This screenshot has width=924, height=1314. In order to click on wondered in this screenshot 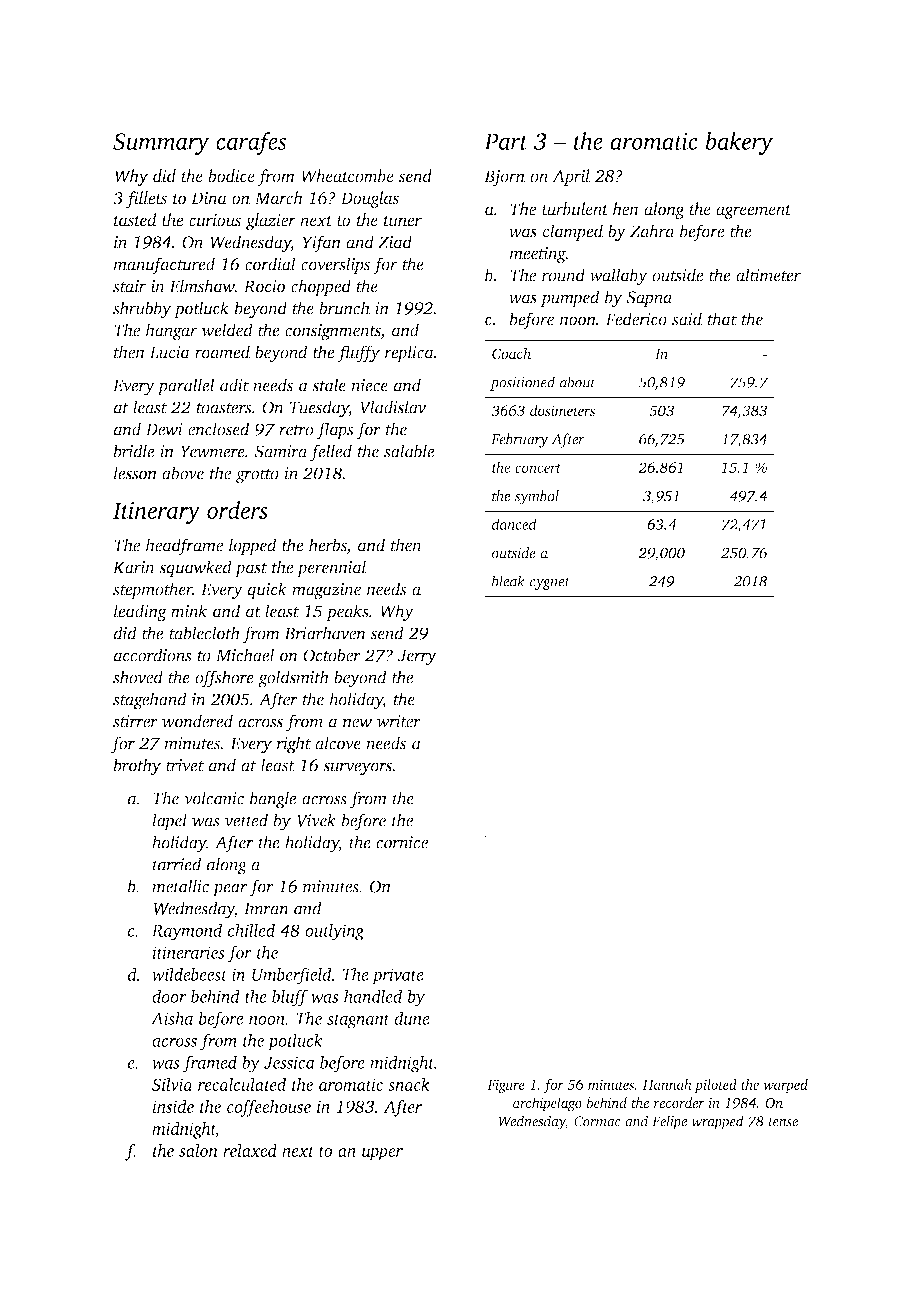, I will do `click(197, 721)`.
